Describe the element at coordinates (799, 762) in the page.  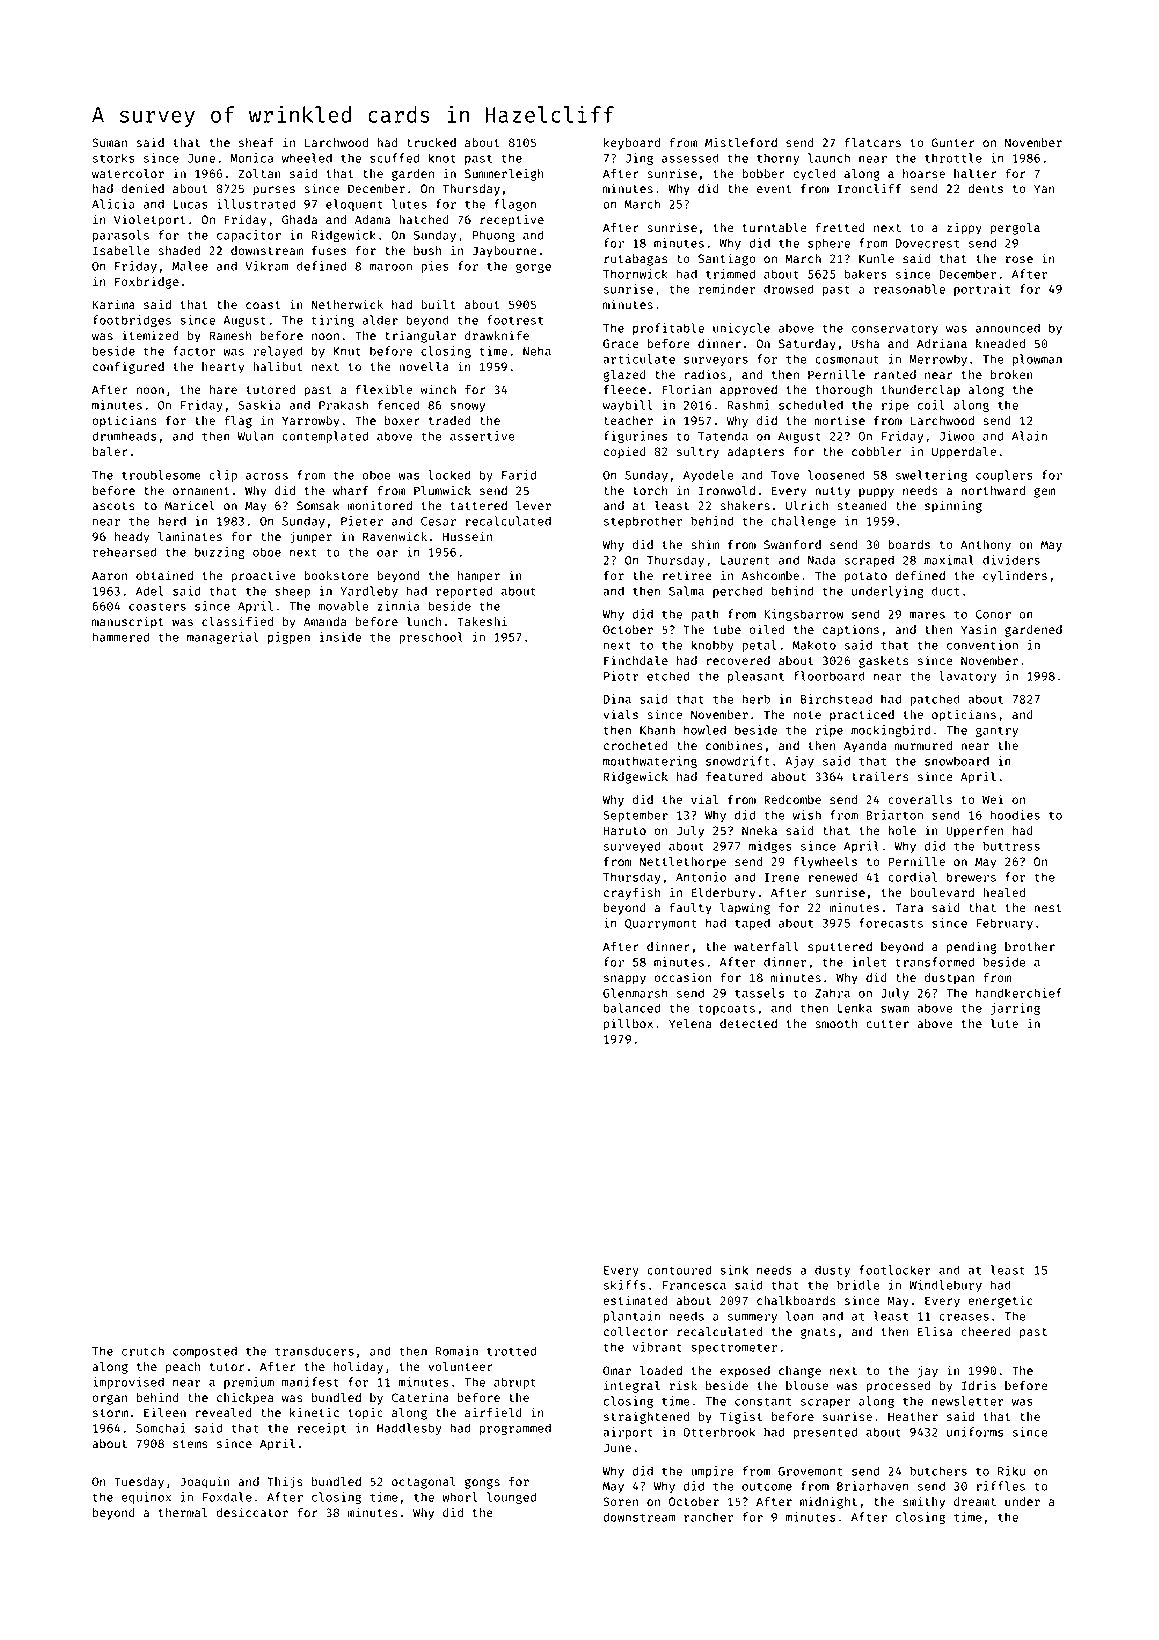
I see `Ajay` at that location.
